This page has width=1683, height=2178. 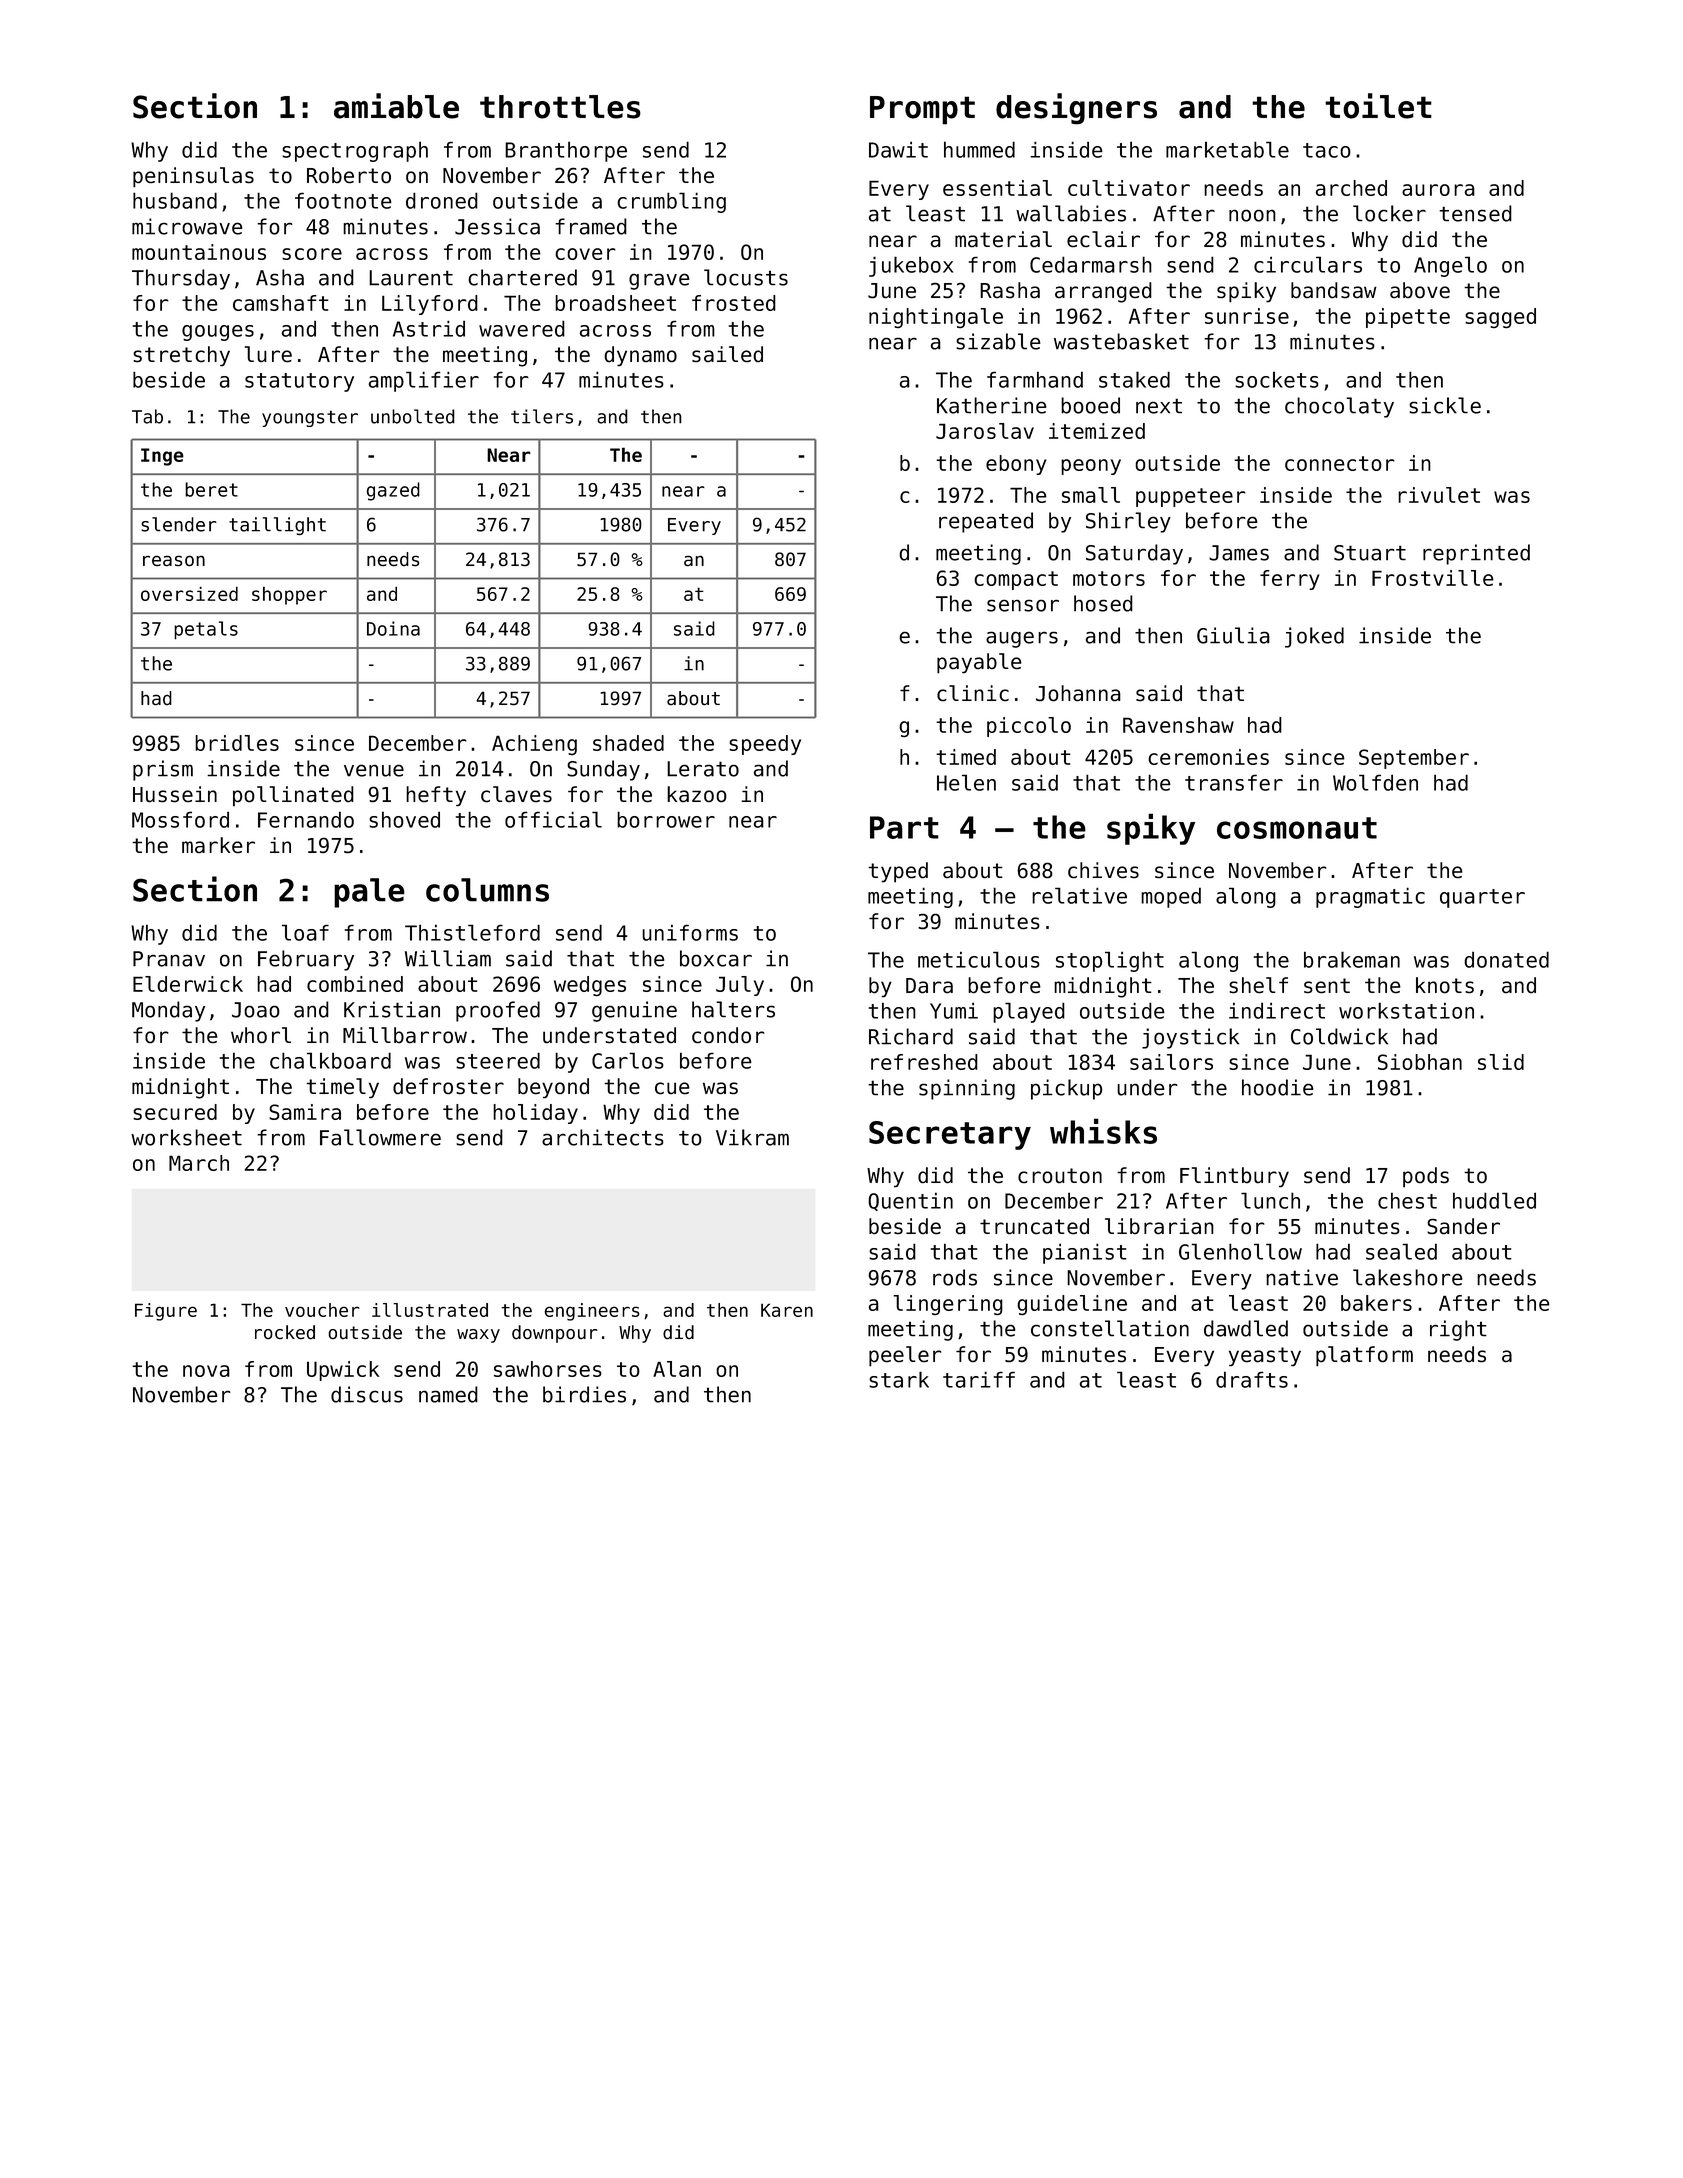 I want to click on Dara, so click(x=929, y=985).
